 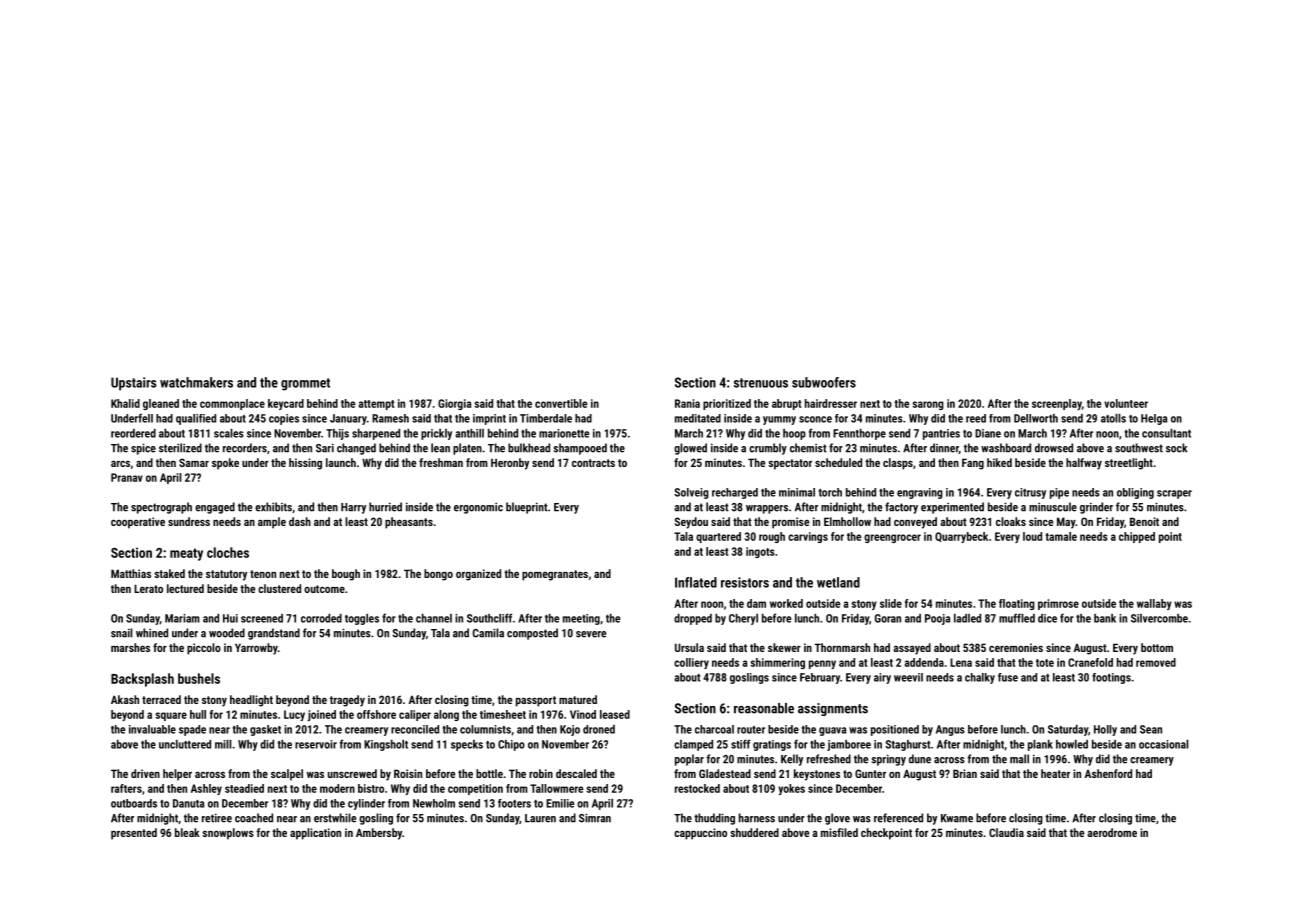 What do you see at coordinates (725, 773) in the image?
I see `Gladestead` at bounding box center [725, 773].
